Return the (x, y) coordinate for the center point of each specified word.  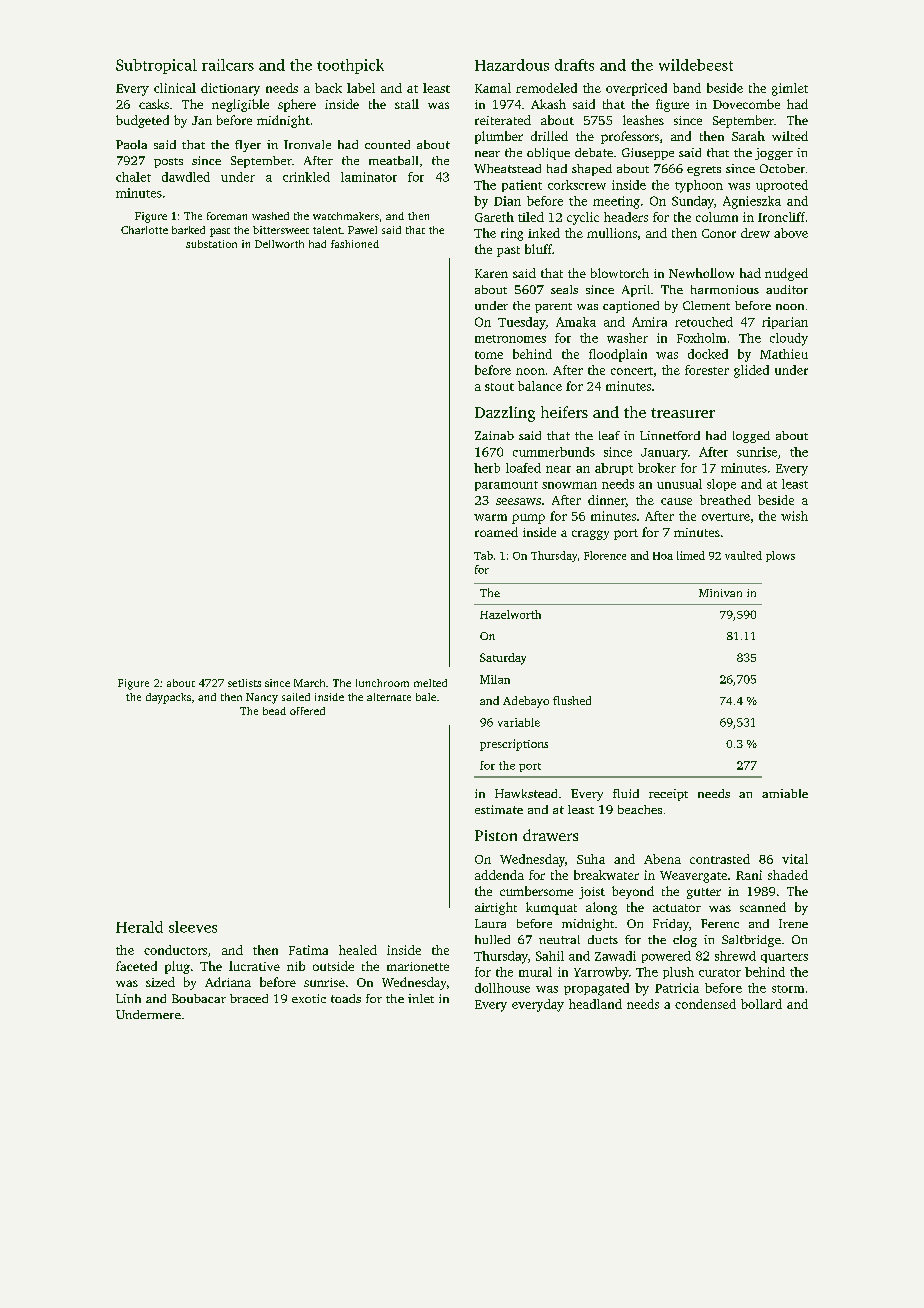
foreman (227, 216)
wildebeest (696, 65)
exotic (309, 998)
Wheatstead (507, 168)
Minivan (720, 593)
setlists (244, 683)
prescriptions (514, 745)
